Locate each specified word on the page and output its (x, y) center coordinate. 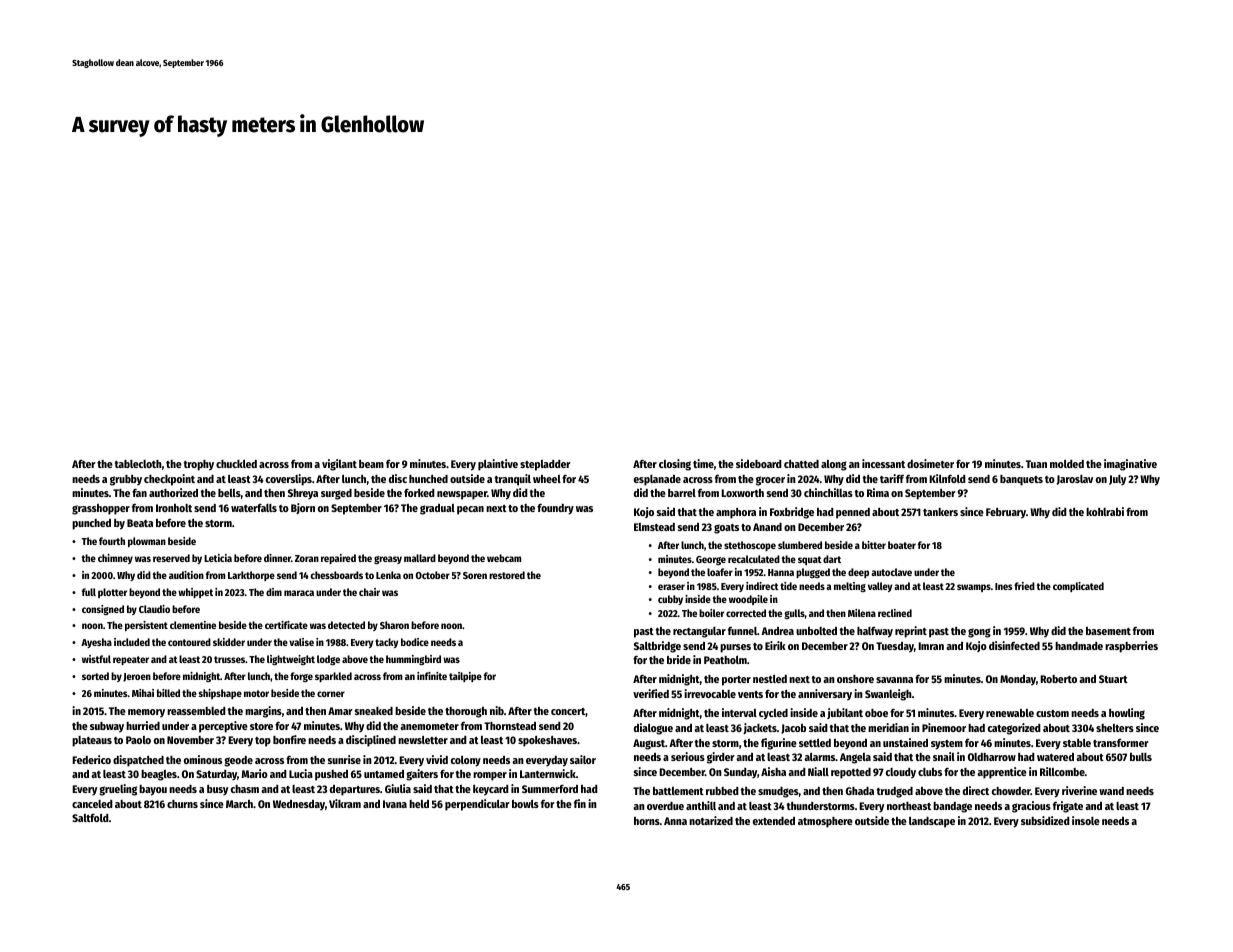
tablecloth (138, 464)
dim (274, 592)
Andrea (777, 631)
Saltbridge (657, 647)
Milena (862, 613)
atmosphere (825, 822)
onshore (855, 679)
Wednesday (299, 805)
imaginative (1130, 465)
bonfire (289, 739)
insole (1086, 820)
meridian (888, 727)
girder (721, 758)
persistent (146, 626)
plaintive (498, 465)
